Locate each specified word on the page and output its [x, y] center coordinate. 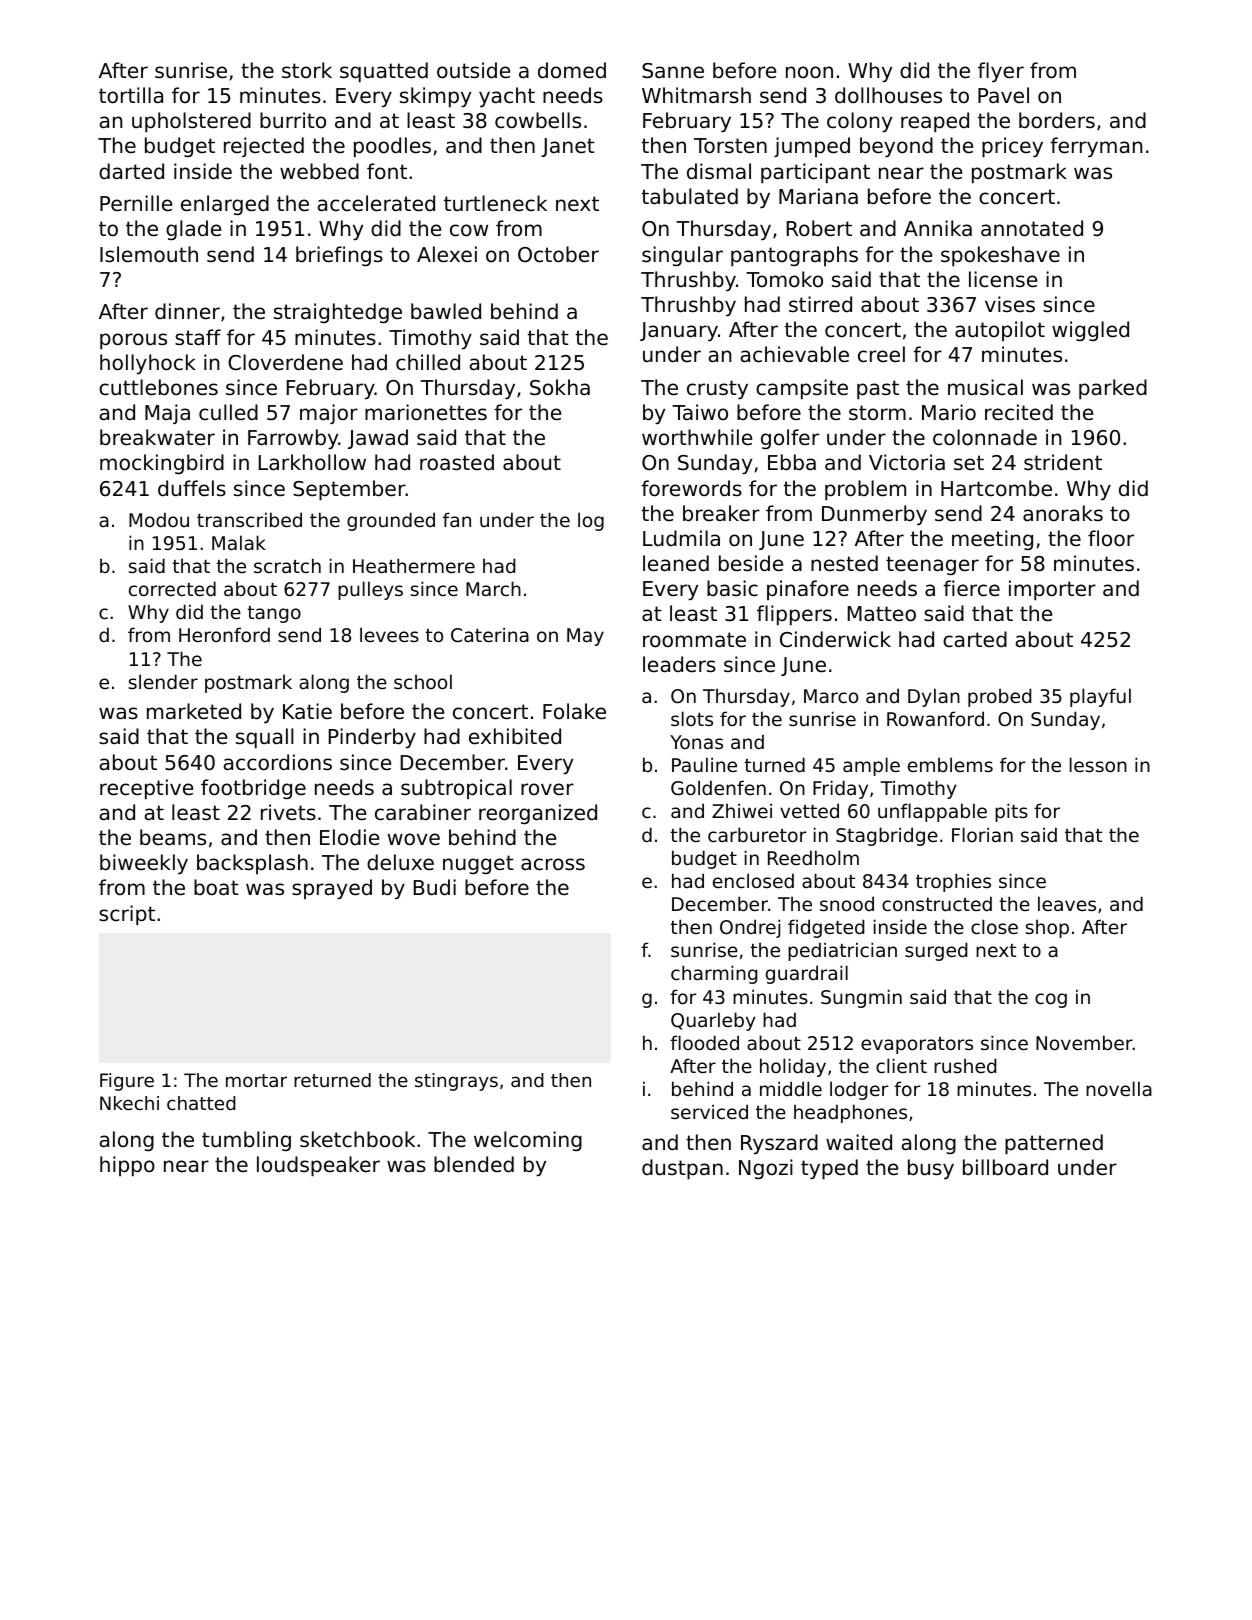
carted [975, 639]
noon [809, 72]
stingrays [456, 1082]
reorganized [538, 814]
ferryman [1096, 147]
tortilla [131, 95]
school [423, 681]
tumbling [246, 1141]
